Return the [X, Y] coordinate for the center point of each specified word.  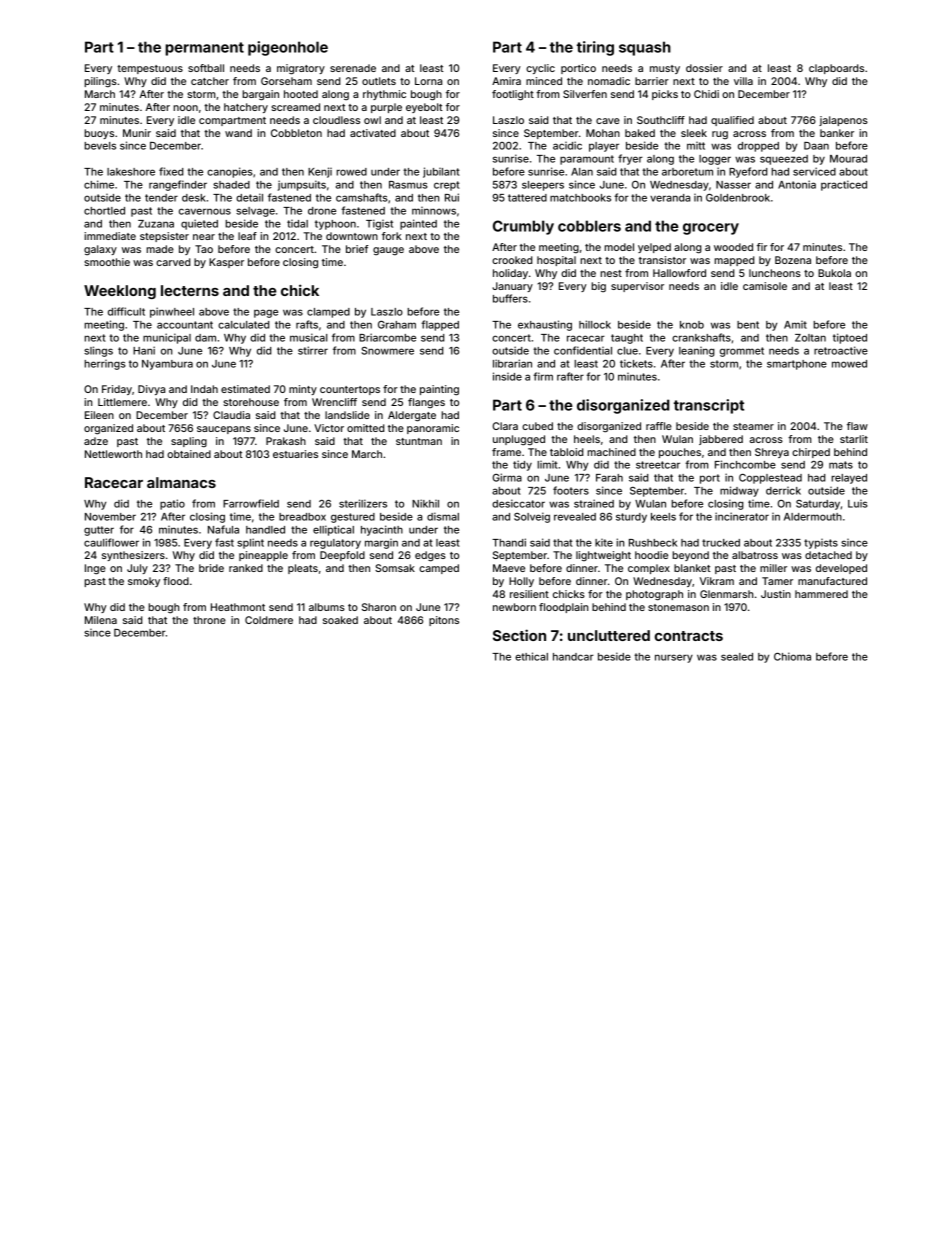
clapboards [836, 69]
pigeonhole [288, 48]
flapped [440, 325]
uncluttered [609, 635]
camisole [765, 286]
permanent [204, 49]
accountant [185, 325]
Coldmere [269, 620]
